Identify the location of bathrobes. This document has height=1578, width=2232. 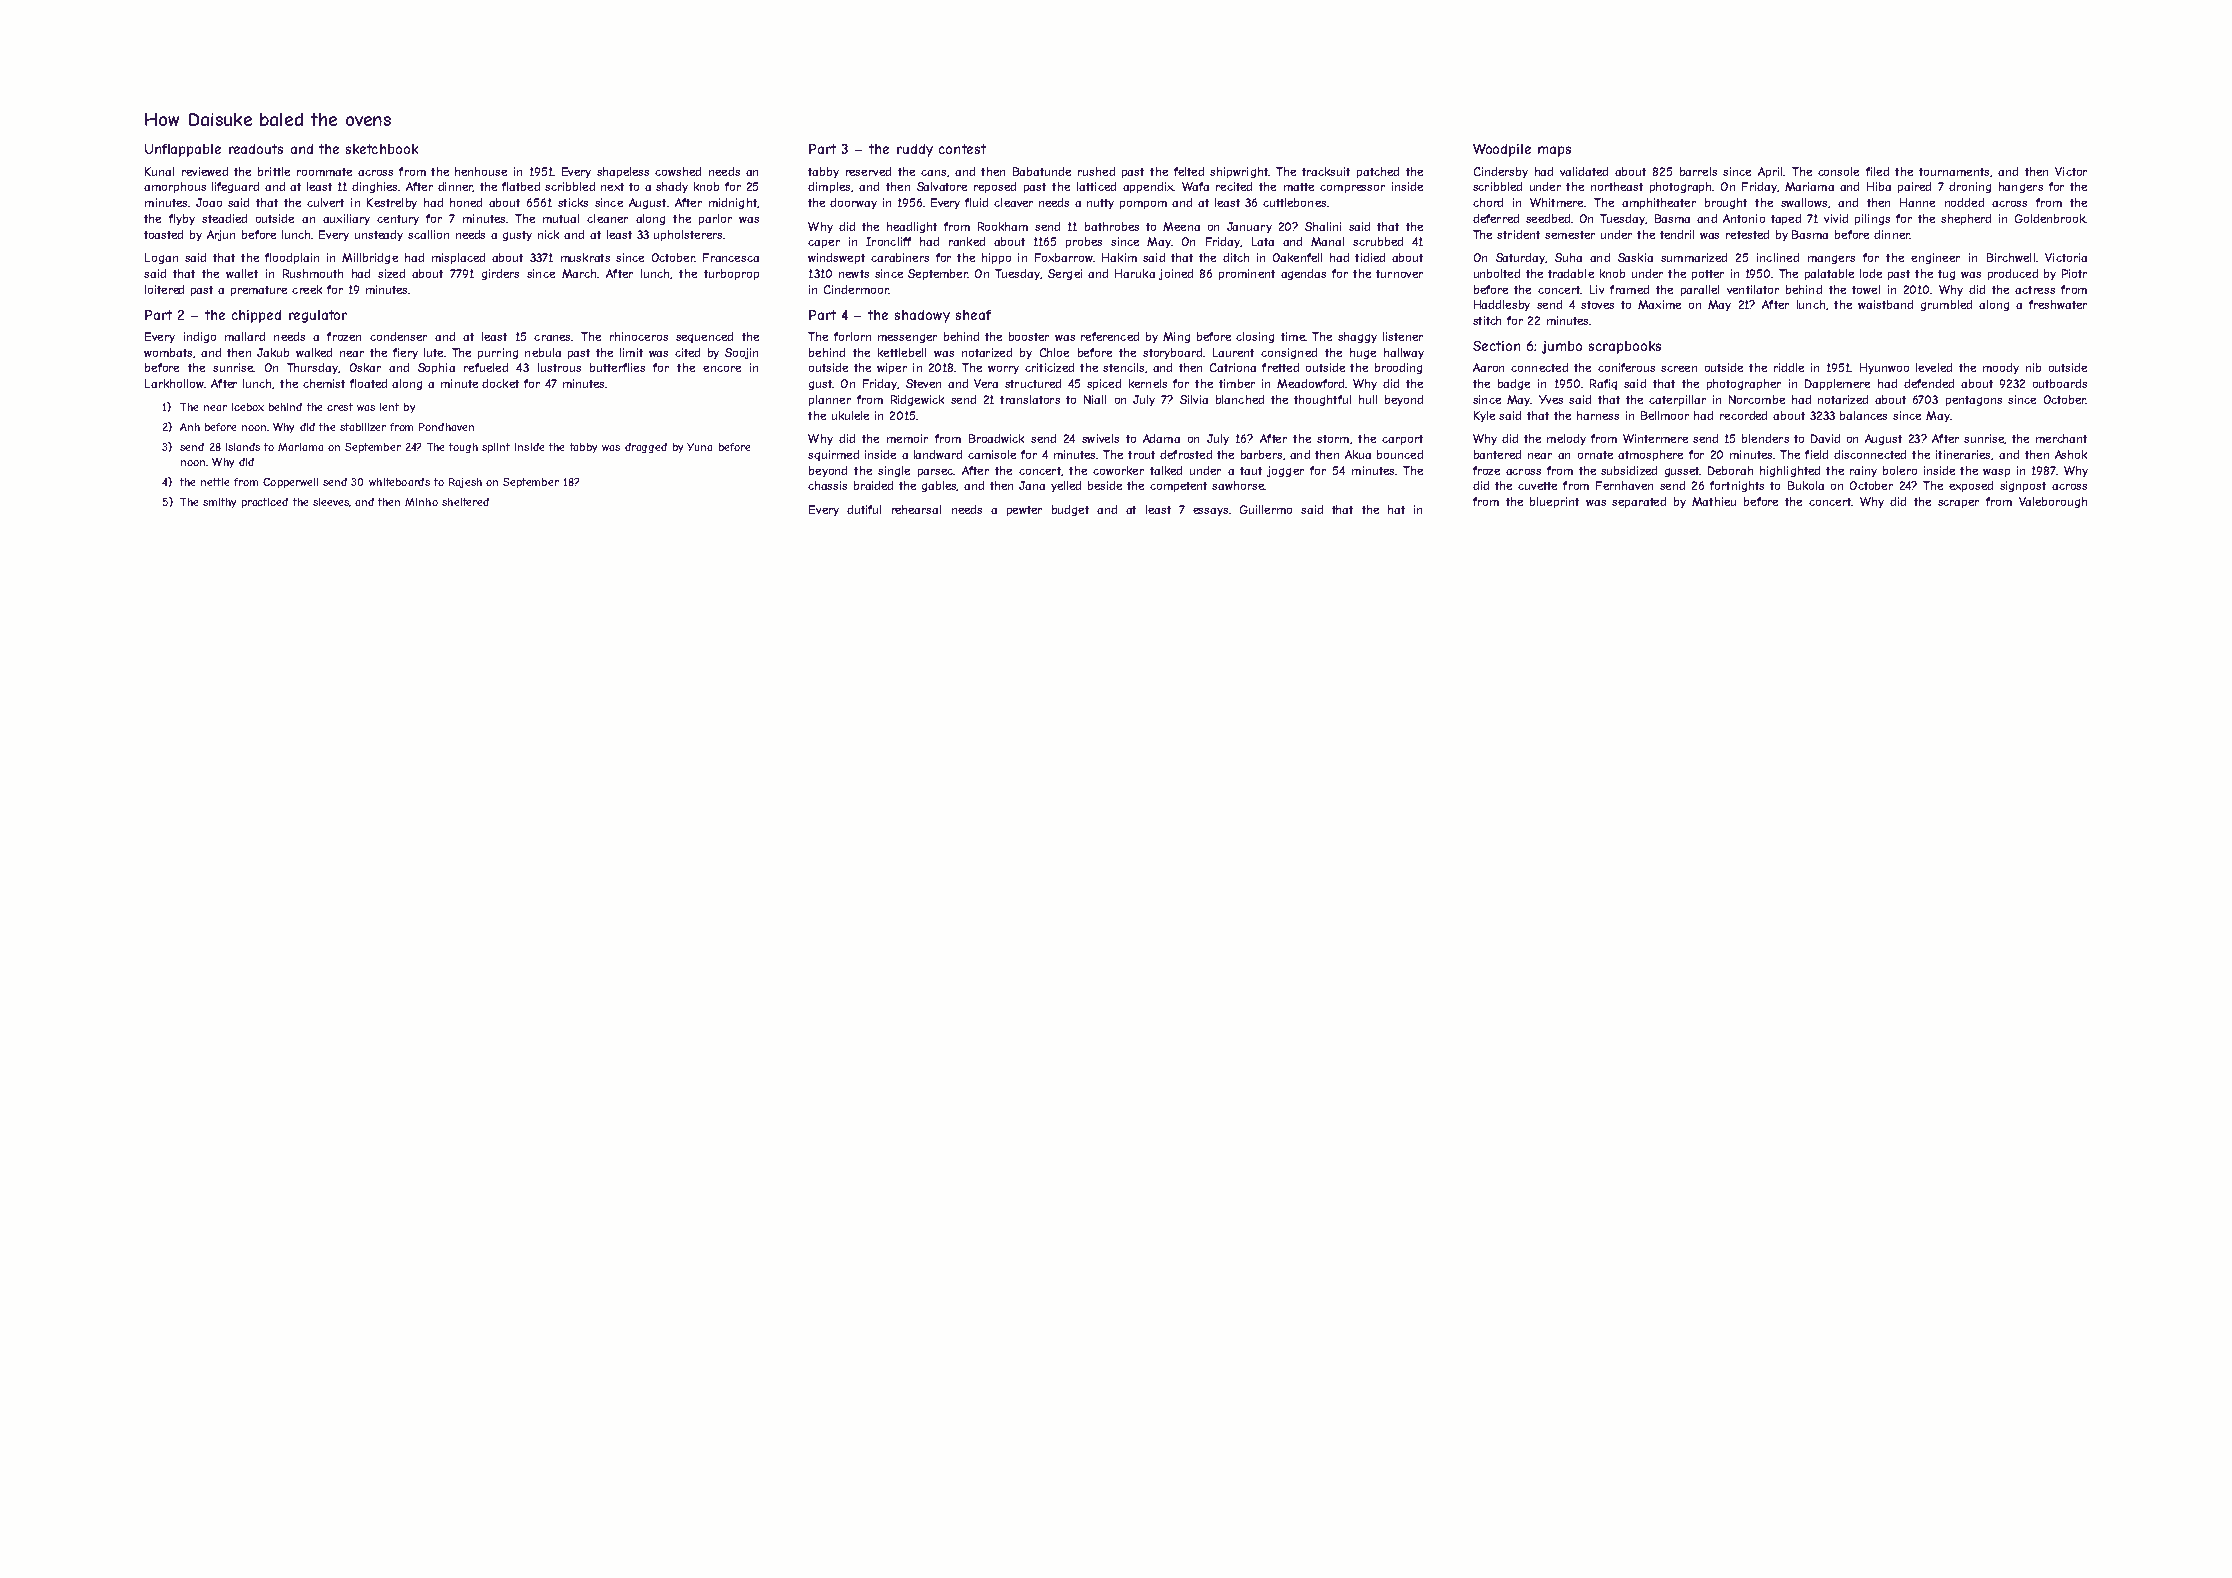
(1112, 226).
